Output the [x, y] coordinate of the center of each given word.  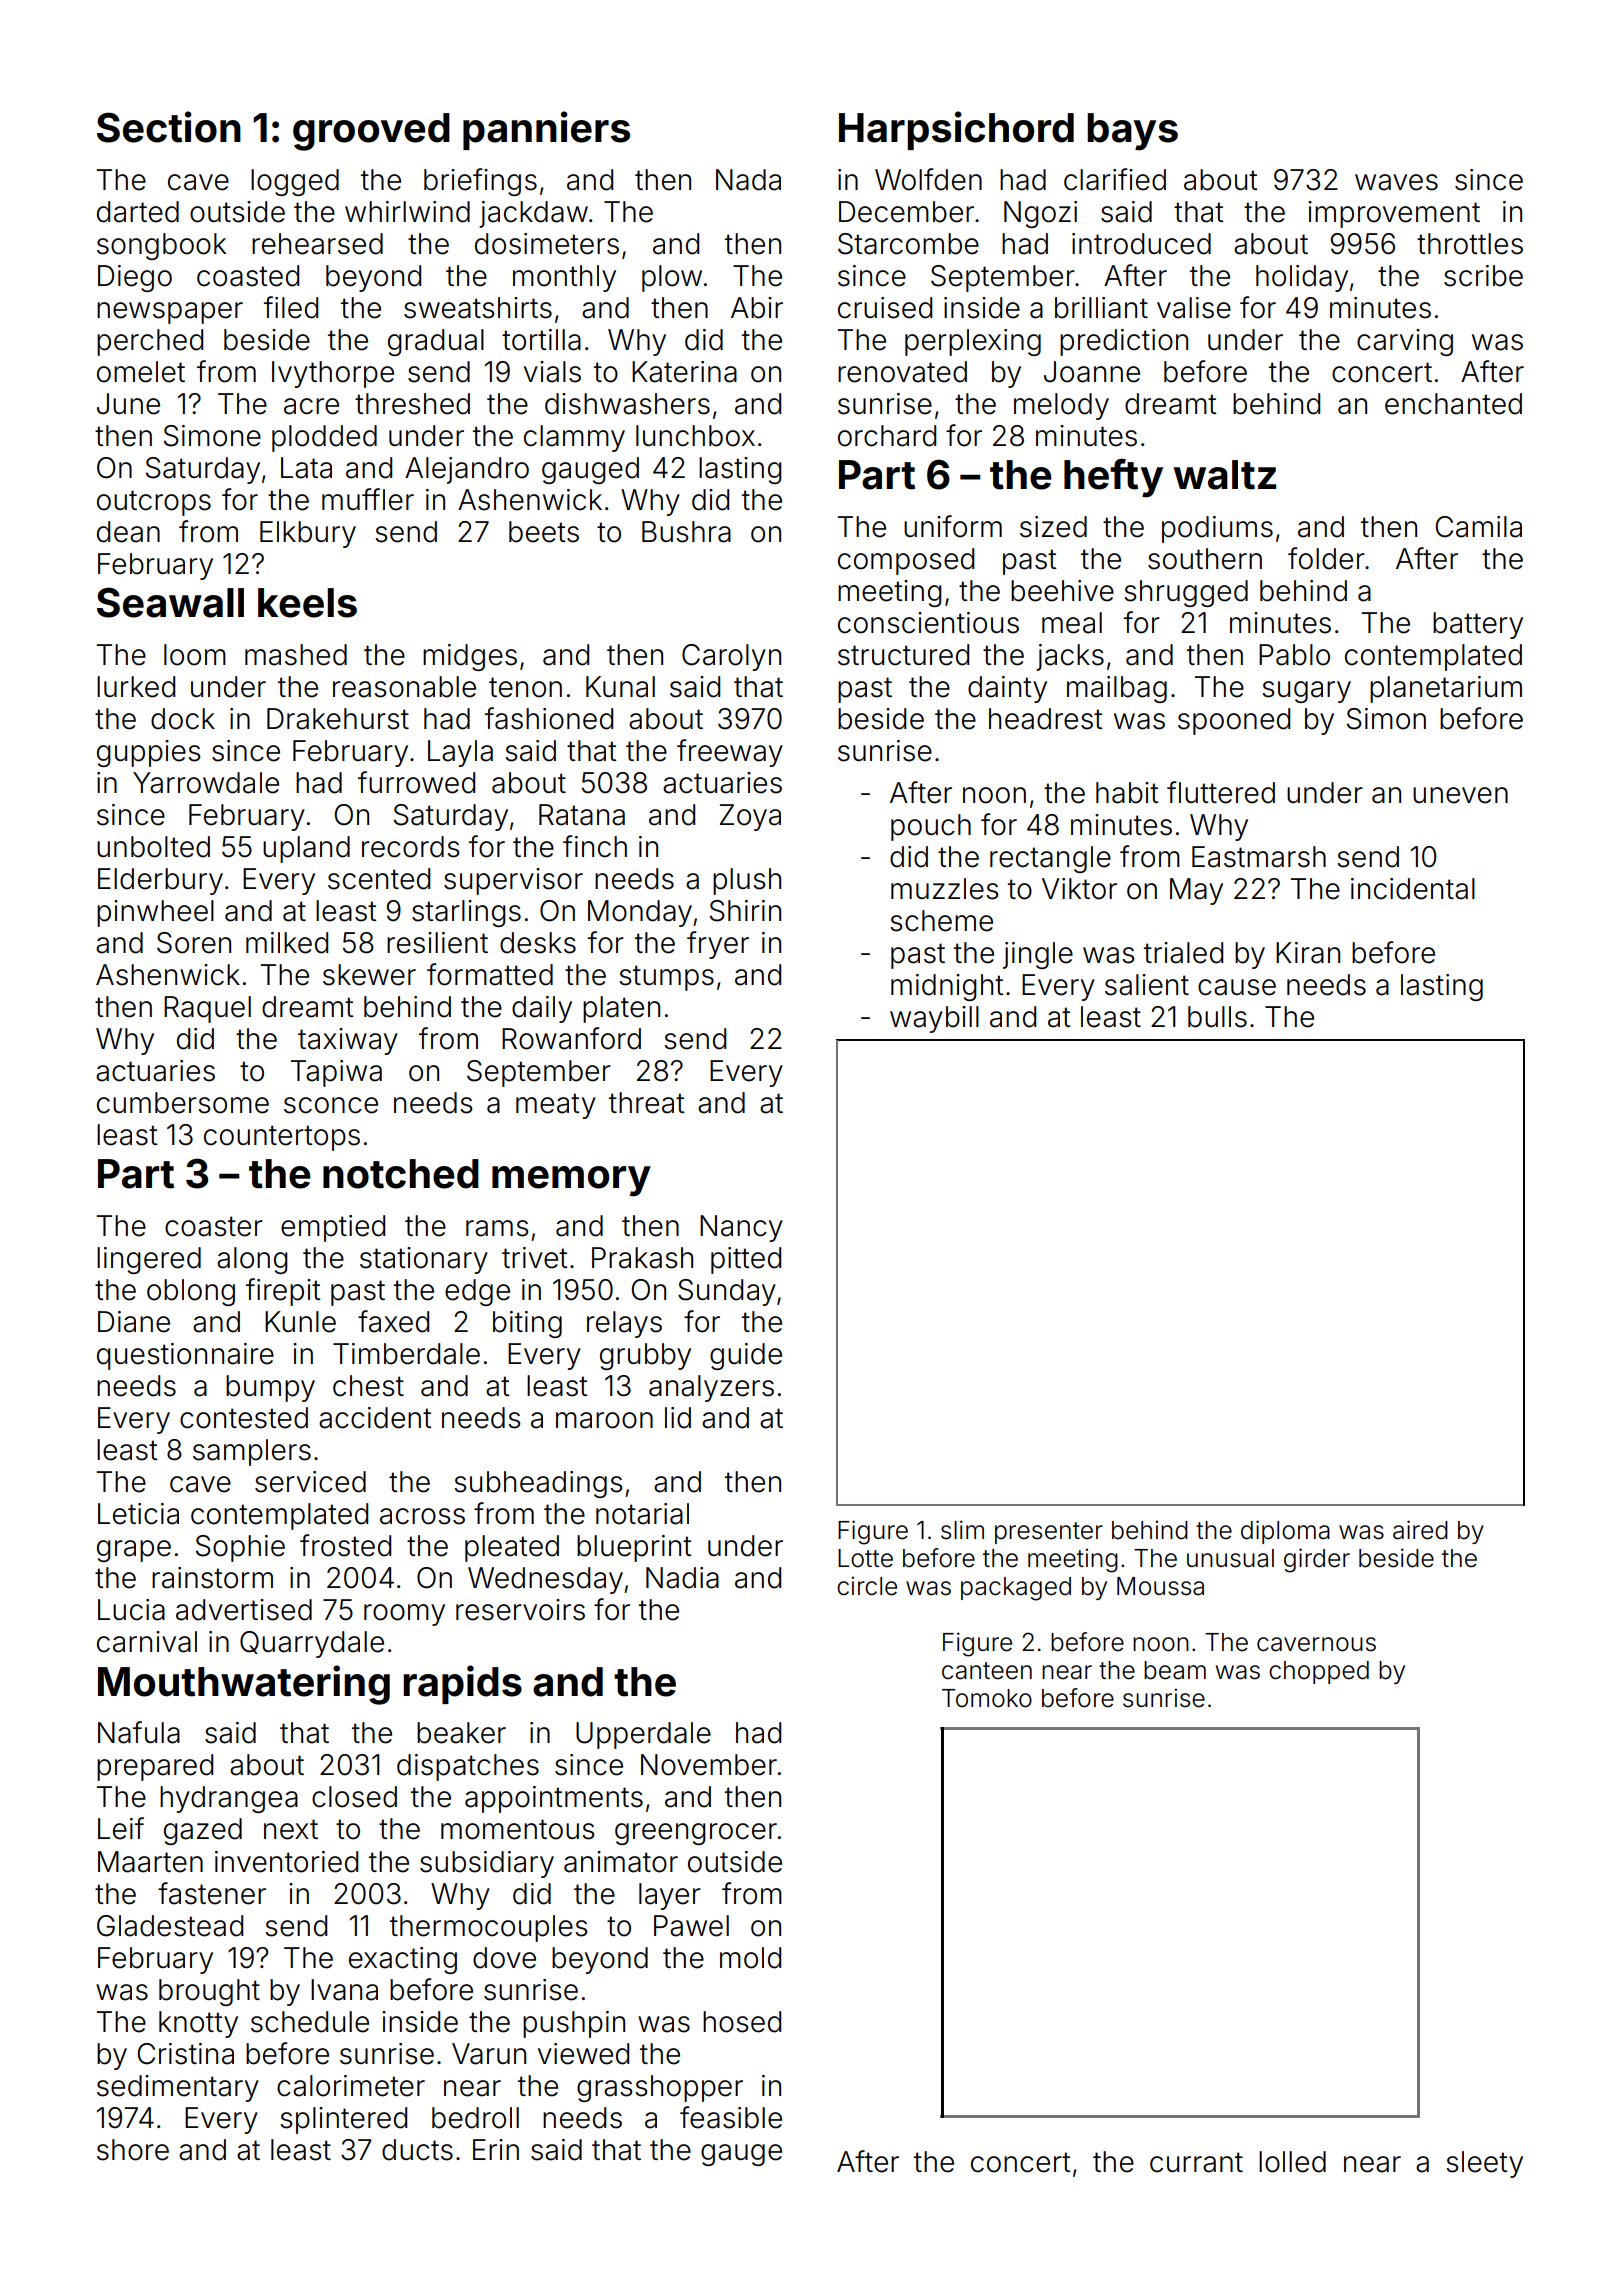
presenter [1049, 1533]
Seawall [170, 602]
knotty [198, 2024]
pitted [746, 1260]
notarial [642, 1514]
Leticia [138, 1514]
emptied [333, 1228]
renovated [902, 372]
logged [295, 182]
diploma [1285, 1532]
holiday [1302, 278]
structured [903, 655]
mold [750, 1958]
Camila [1479, 527]
